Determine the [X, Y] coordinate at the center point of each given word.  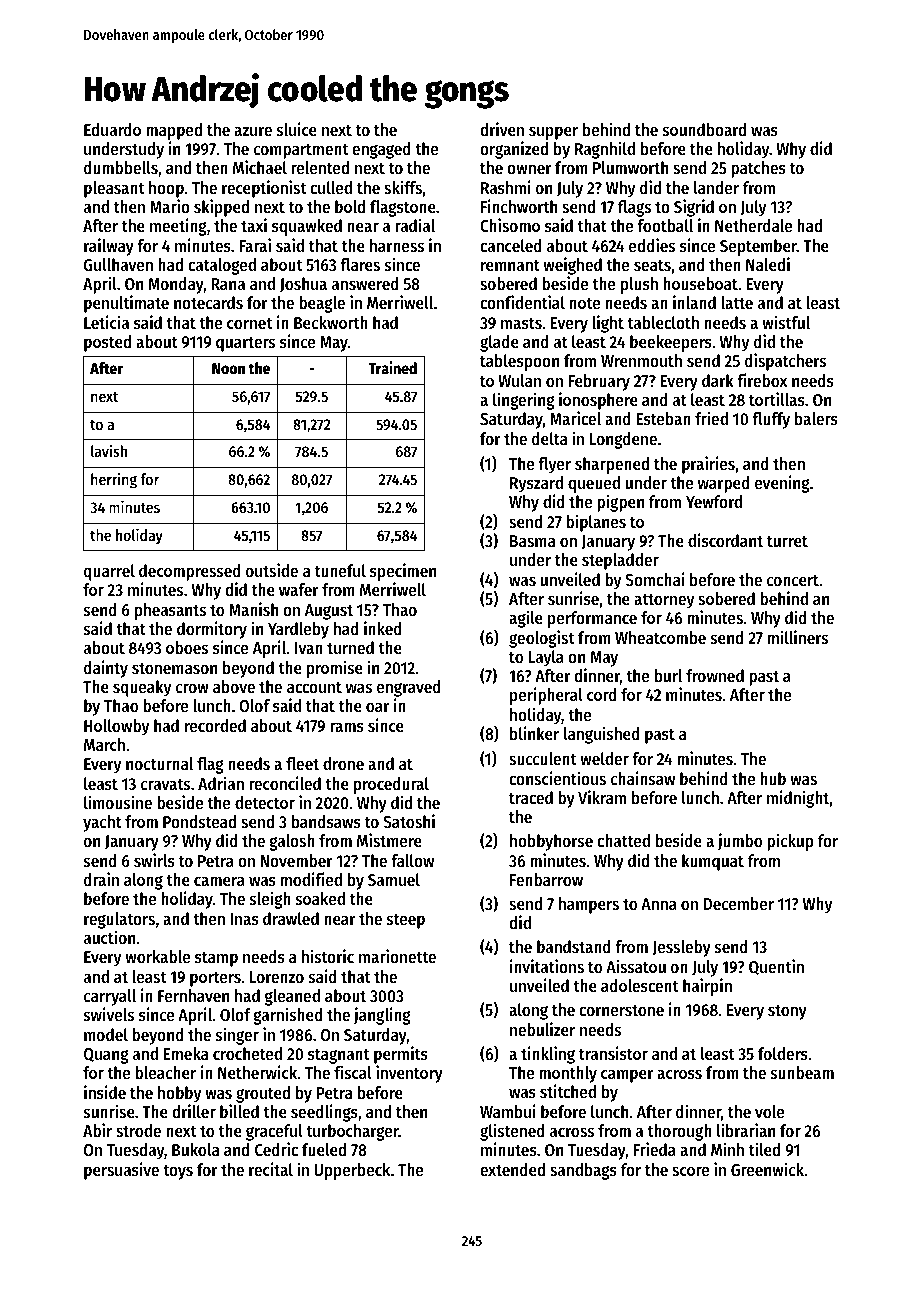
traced [531, 797]
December [739, 903]
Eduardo [112, 129]
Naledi [768, 264]
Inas [244, 919]
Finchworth [519, 206]
